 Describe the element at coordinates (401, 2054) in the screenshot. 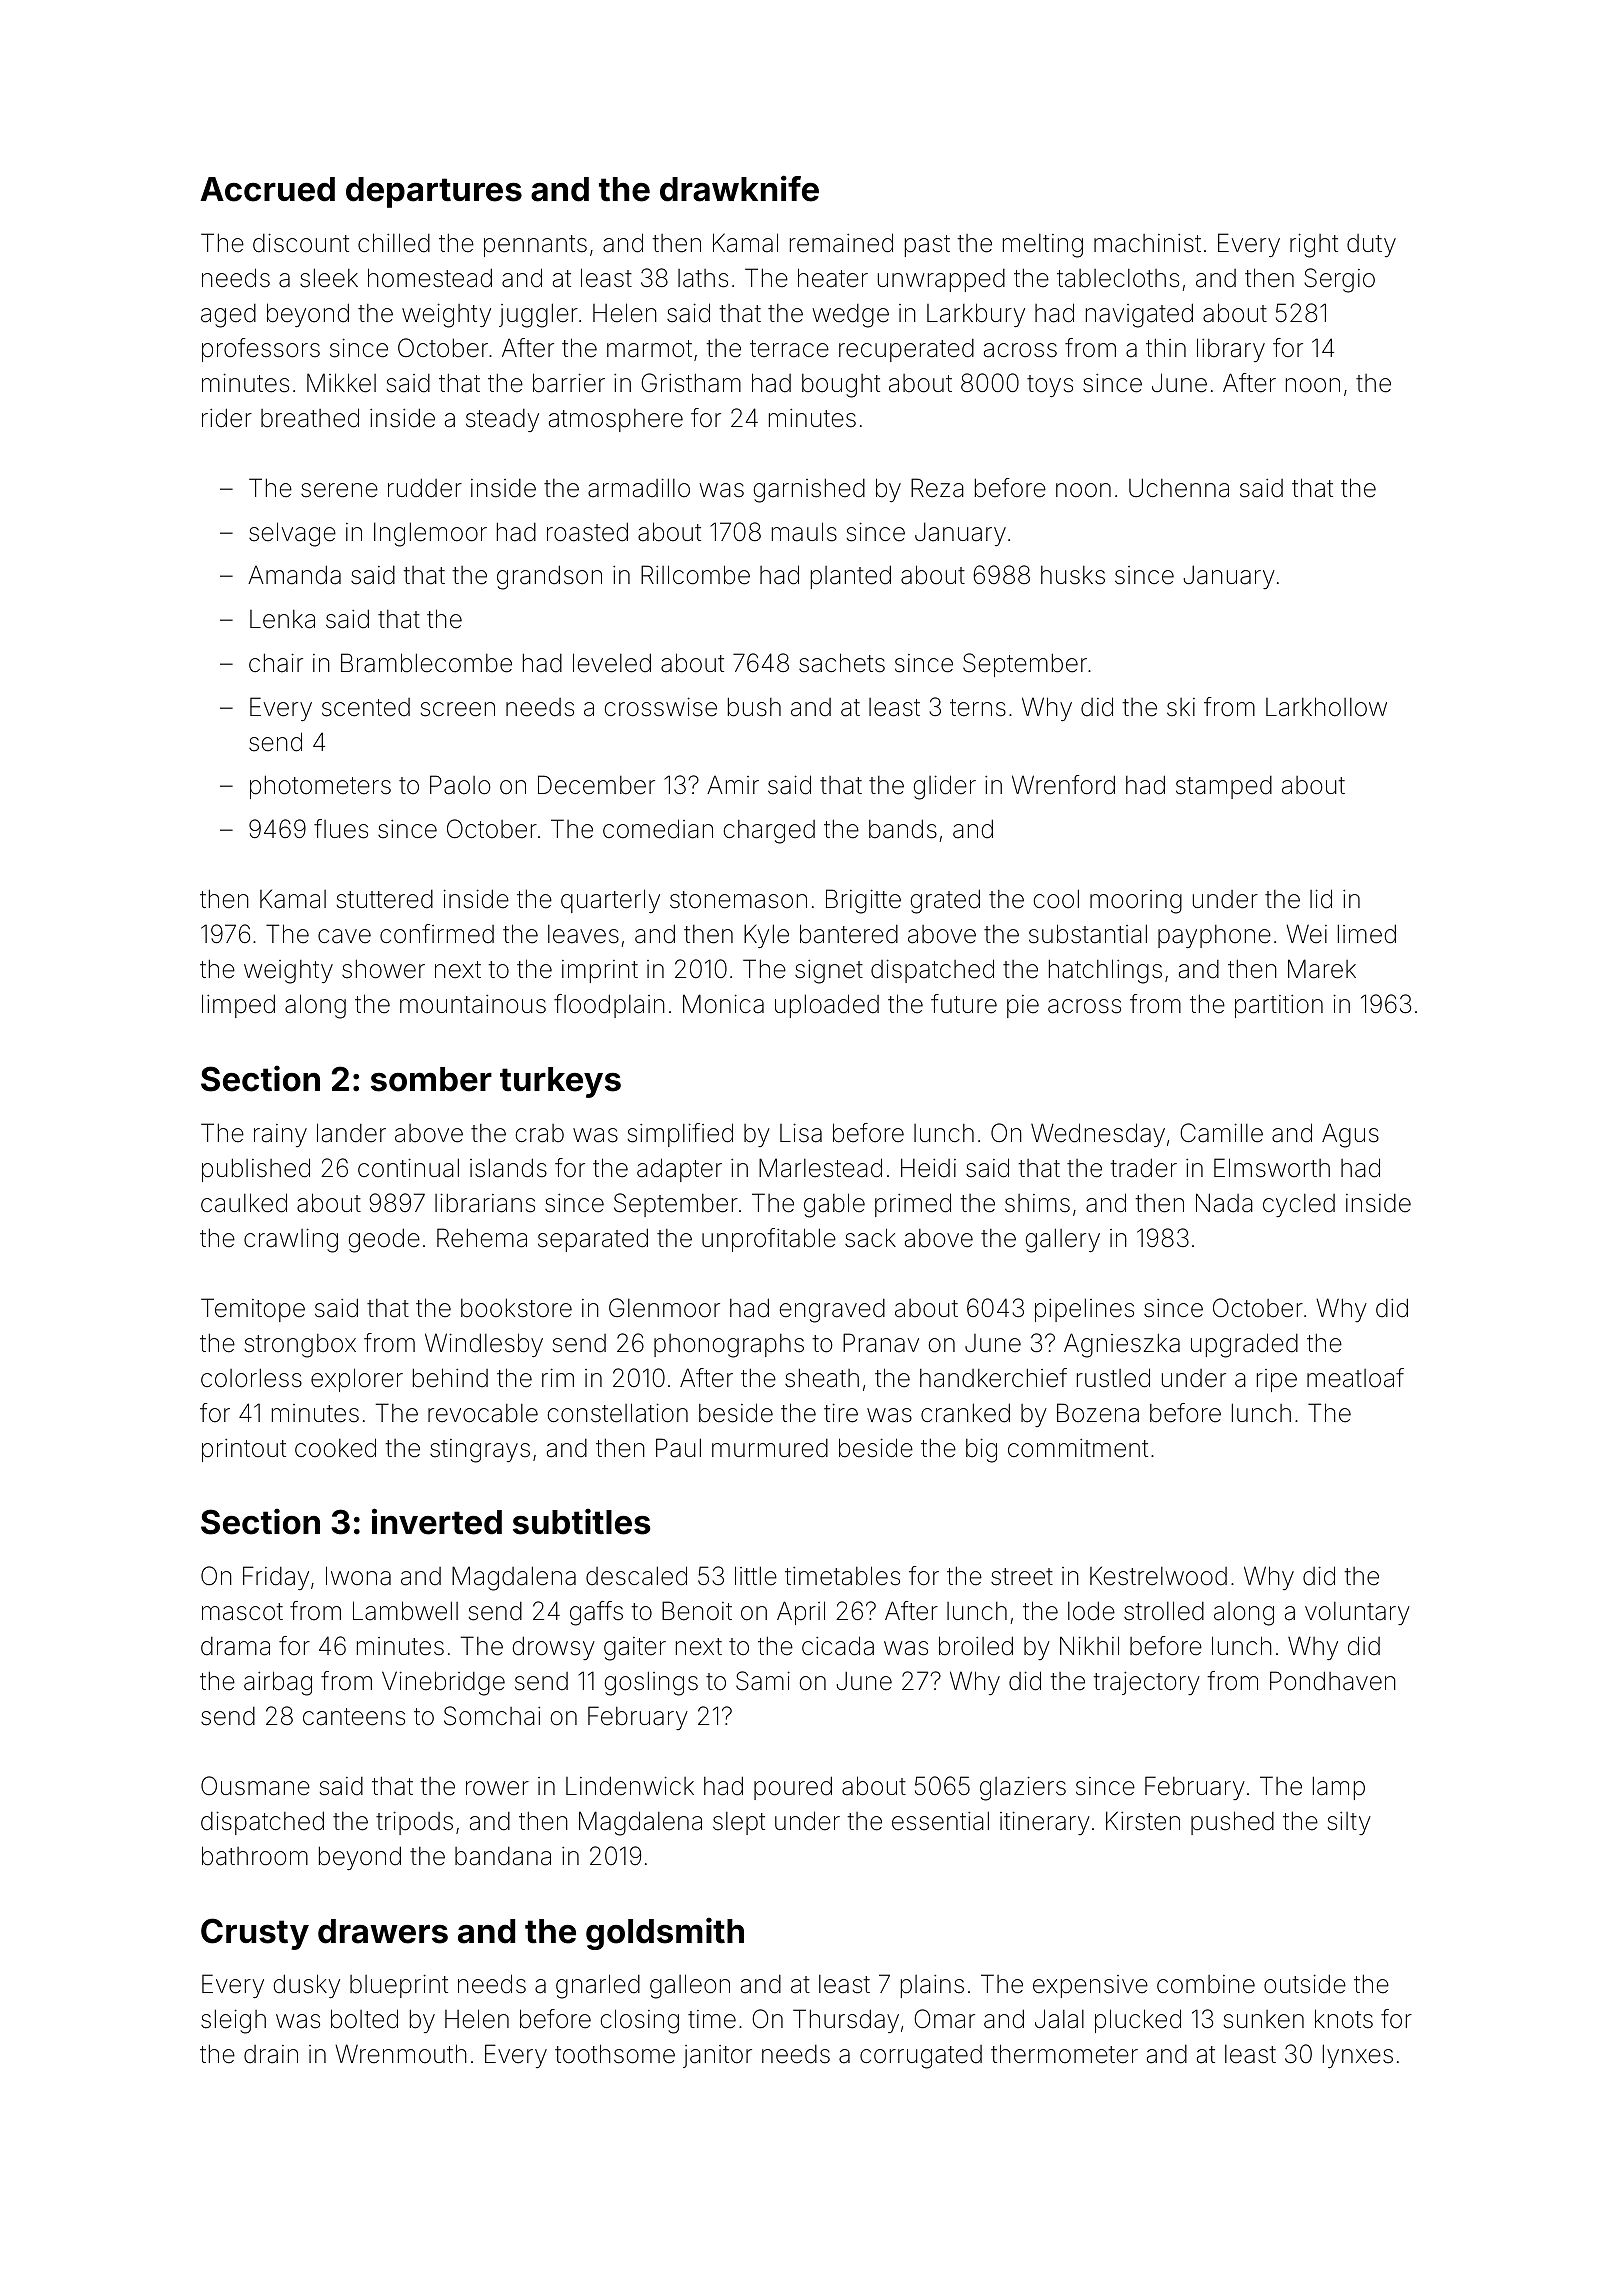

I see `Wrenmouth` at that location.
